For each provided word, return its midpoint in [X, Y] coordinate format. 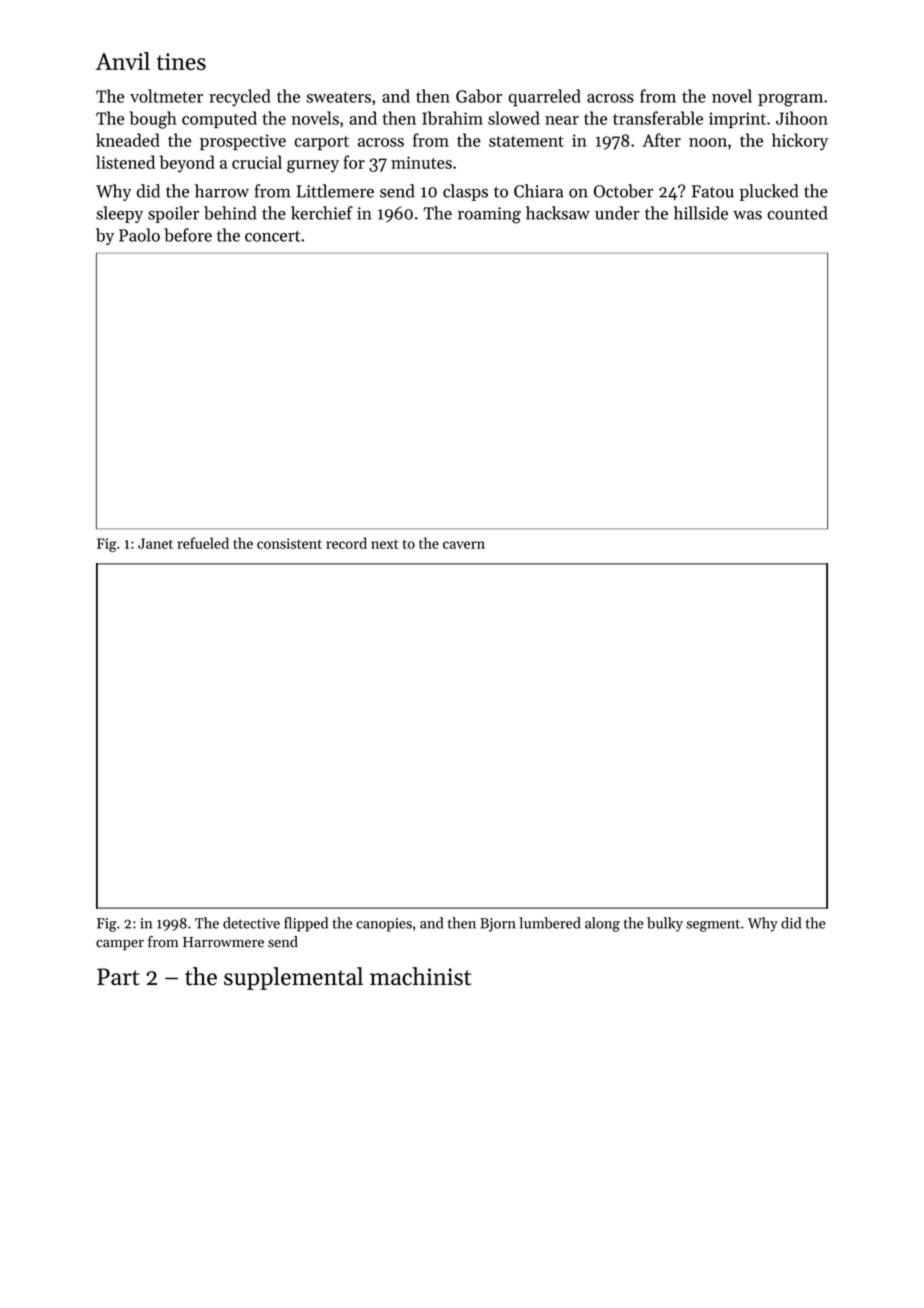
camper [120, 945]
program [790, 100]
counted [798, 213]
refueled [203, 543]
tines [181, 61]
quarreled [544, 98]
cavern [464, 545]
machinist [420, 976]
